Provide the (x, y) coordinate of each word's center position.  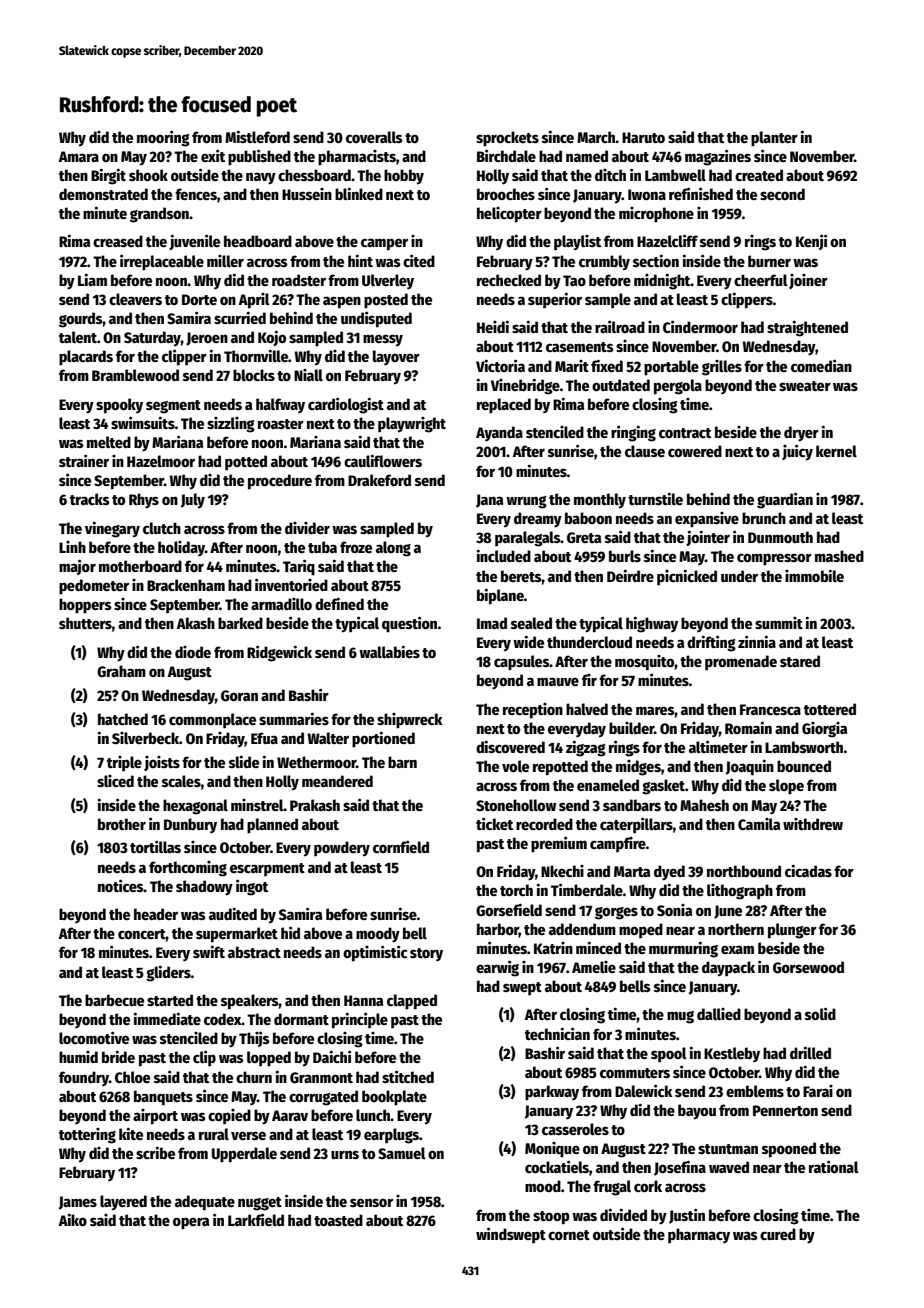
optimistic (375, 953)
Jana (489, 501)
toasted (338, 1220)
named (587, 156)
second (782, 194)
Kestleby (732, 1054)
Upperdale (244, 1155)
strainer (84, 460)
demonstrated (103, 194)
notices (121, 885)
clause (645, 451)
